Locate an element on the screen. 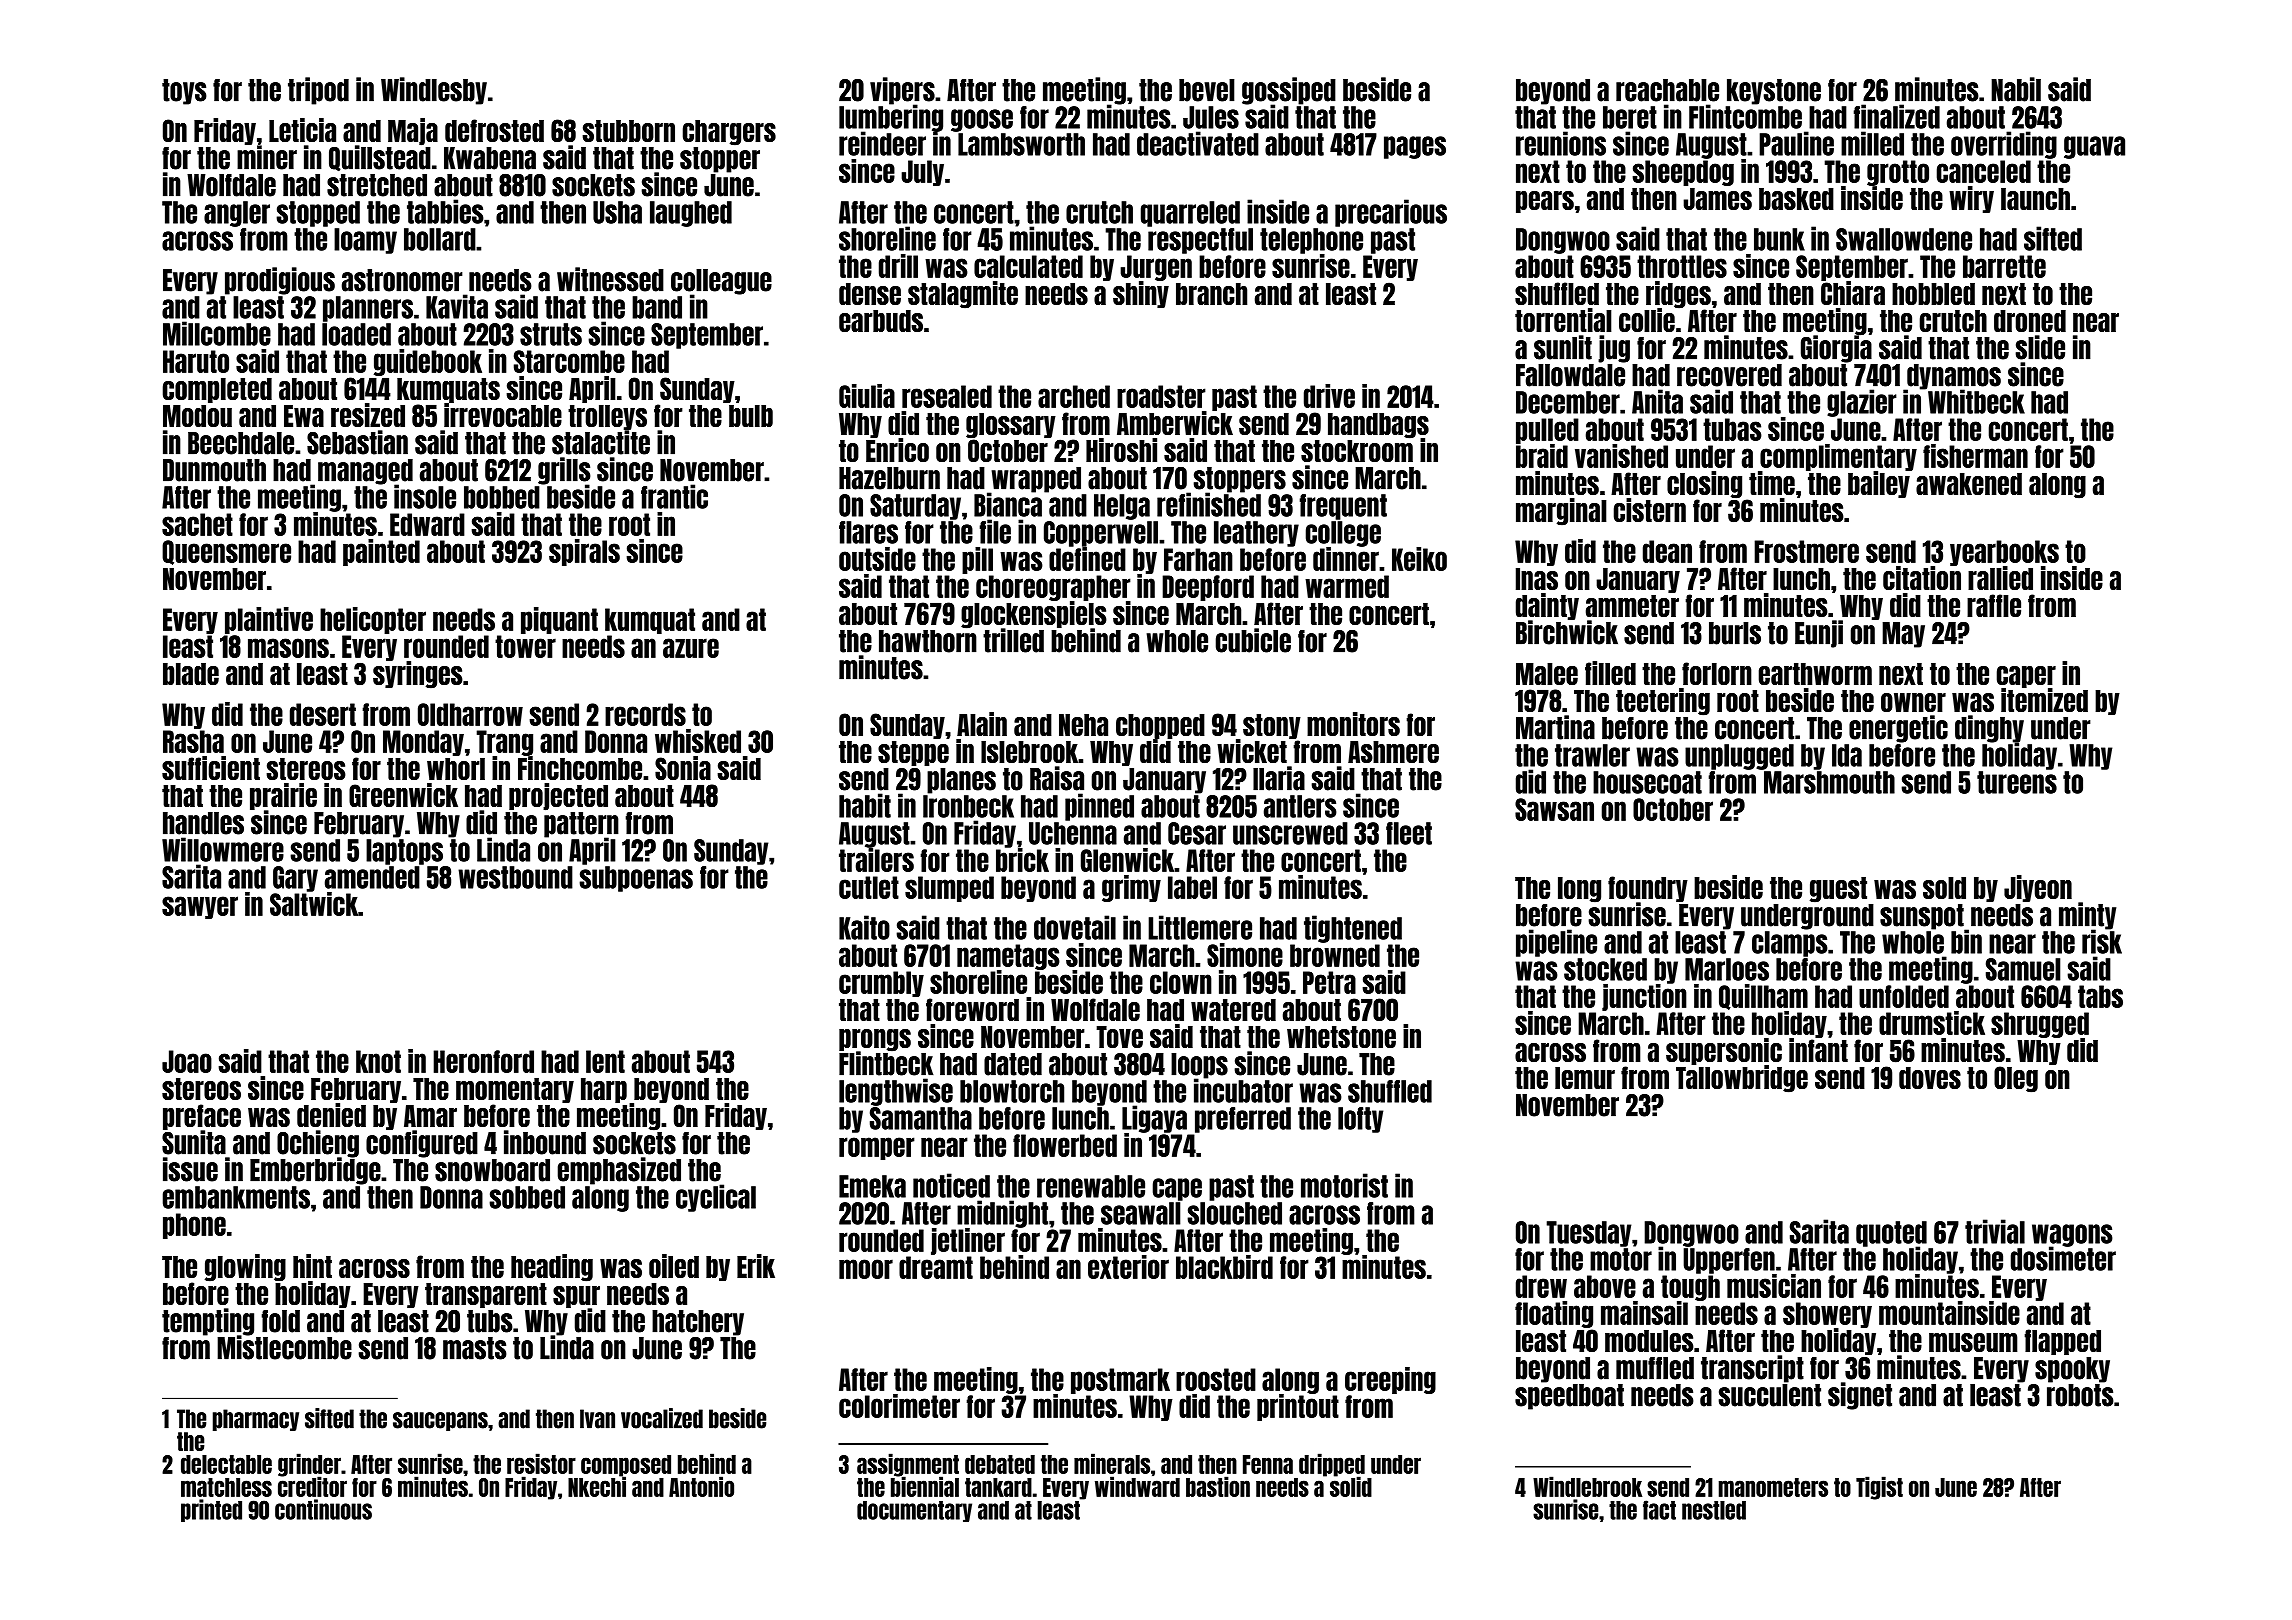 This screenshot has height=1620, width=2292. chopped is located at coordinates (1160, 726).
